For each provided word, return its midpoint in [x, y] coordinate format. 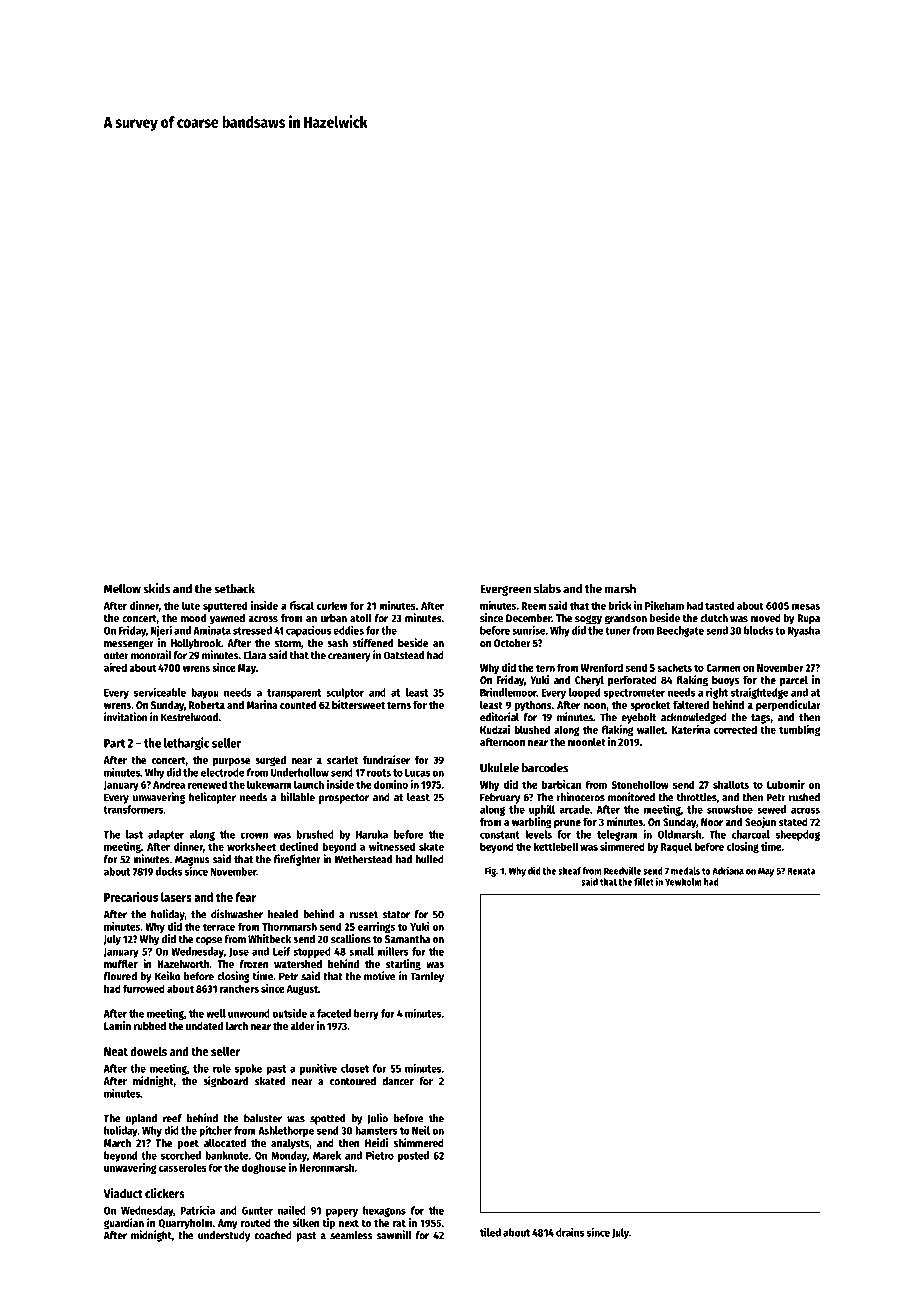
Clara [254, 655]
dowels [148, 1051]
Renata [801, 871]
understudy [224, 1236]
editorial [499, 717]
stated [793, 822]
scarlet [342, 760]
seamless [351, 1235]
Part [114, 743]
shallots [731, 784]
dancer [398, 1081]
